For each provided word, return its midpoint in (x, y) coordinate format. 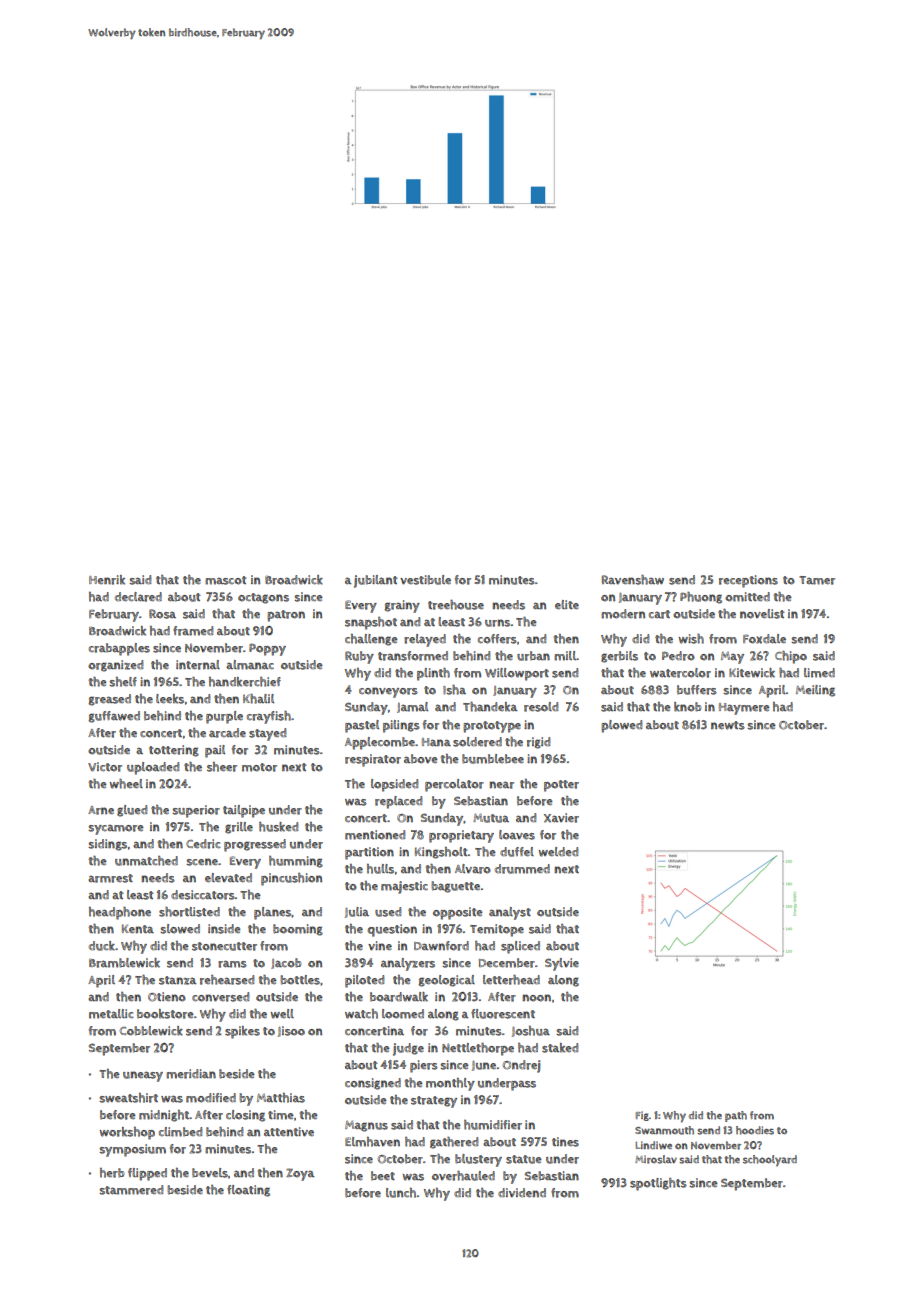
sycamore (115, 830)
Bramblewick (124, 963)
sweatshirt (128, 1098)
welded (558, 852)
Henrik (107, 580)
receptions (748, 581)
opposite (457, 913)
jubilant (376, 581)
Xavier (561, 818)
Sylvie (562, 964)
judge (408, 1049)
